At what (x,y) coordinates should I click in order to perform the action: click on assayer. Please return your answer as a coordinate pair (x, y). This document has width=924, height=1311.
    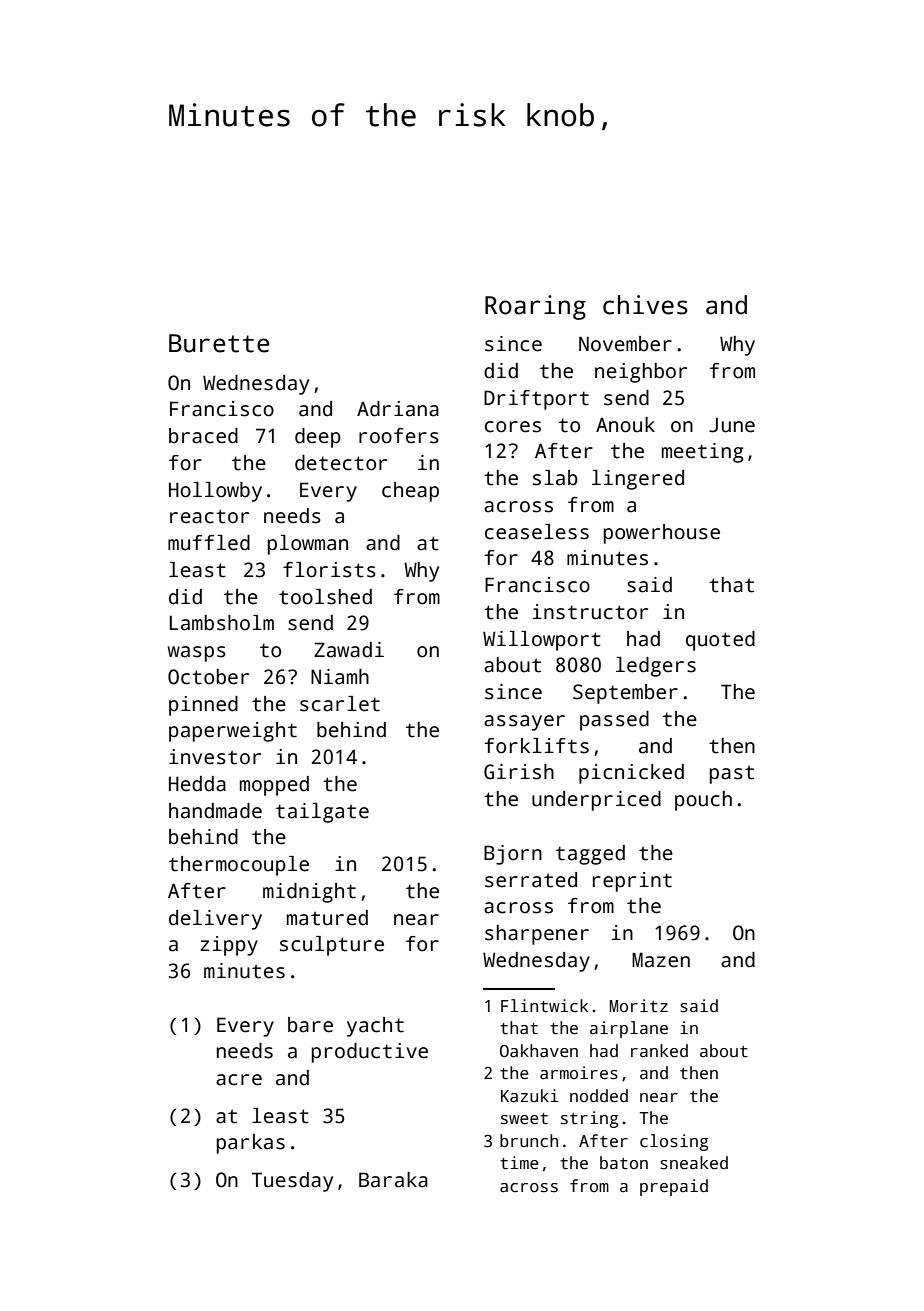
    Looking at the image, I should click on (524, 723).
